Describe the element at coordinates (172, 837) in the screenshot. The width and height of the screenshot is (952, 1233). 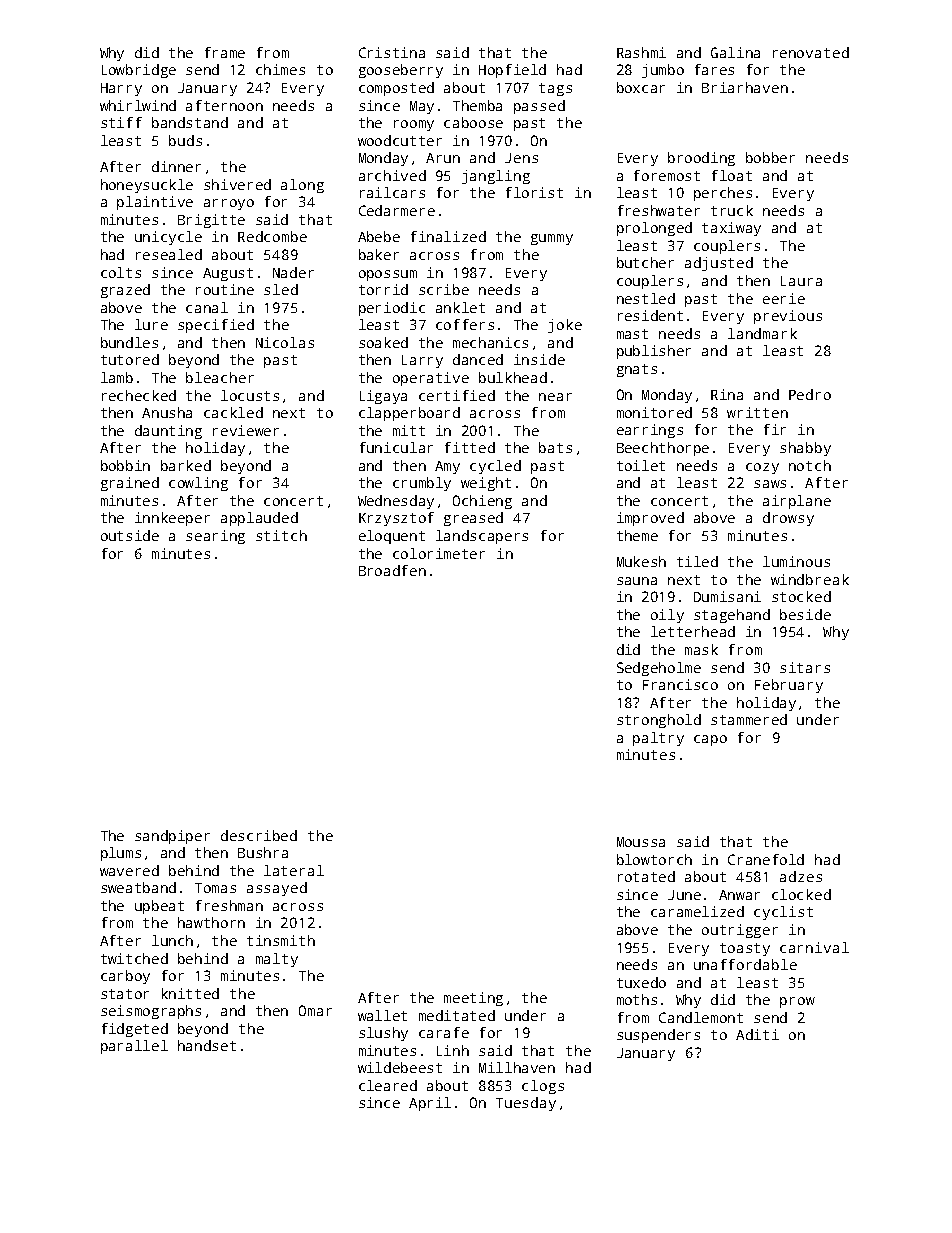
I see `sandpiper` at that location.
